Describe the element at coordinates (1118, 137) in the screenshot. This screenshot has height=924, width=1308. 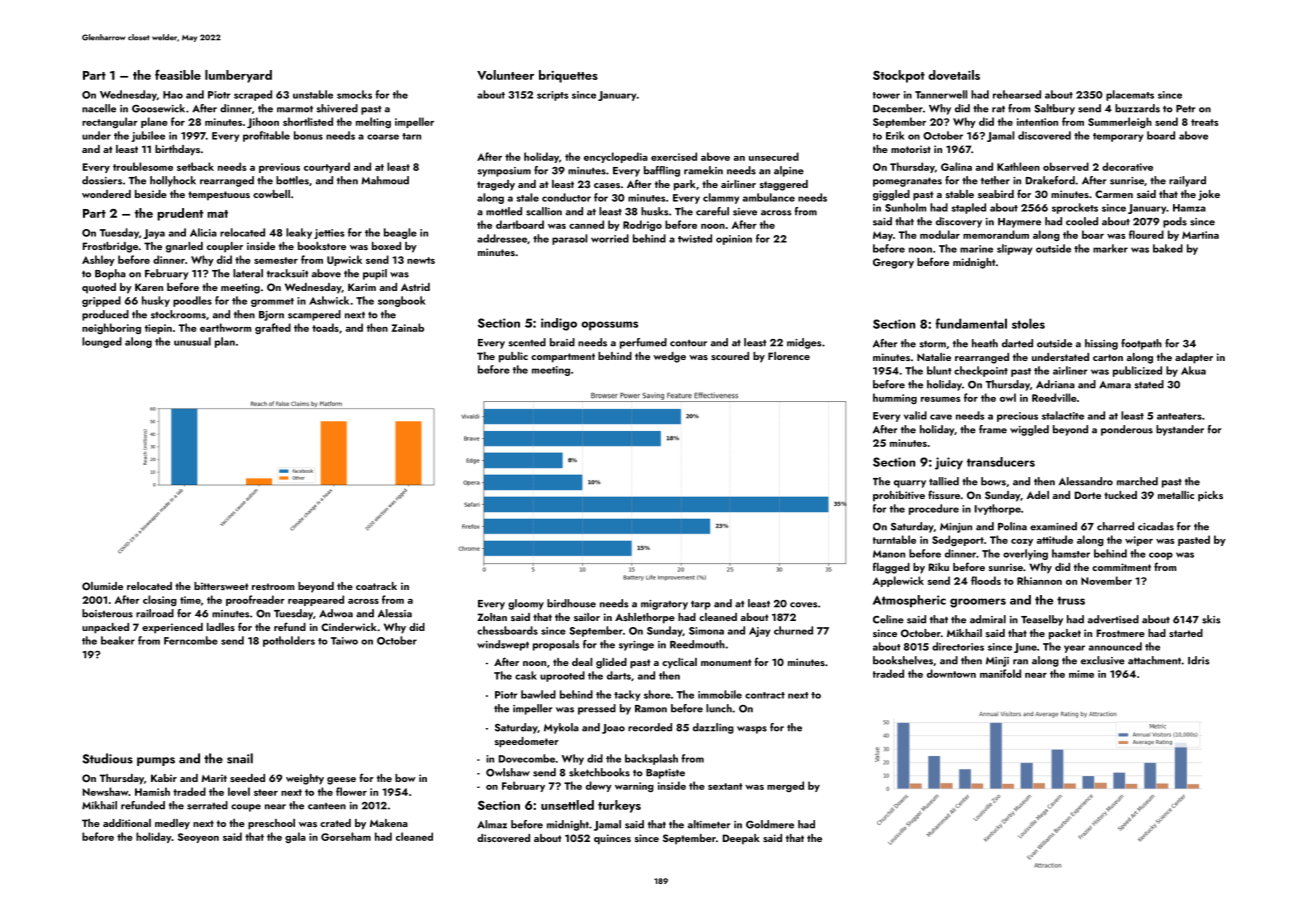
I see `temporary` at that location.
